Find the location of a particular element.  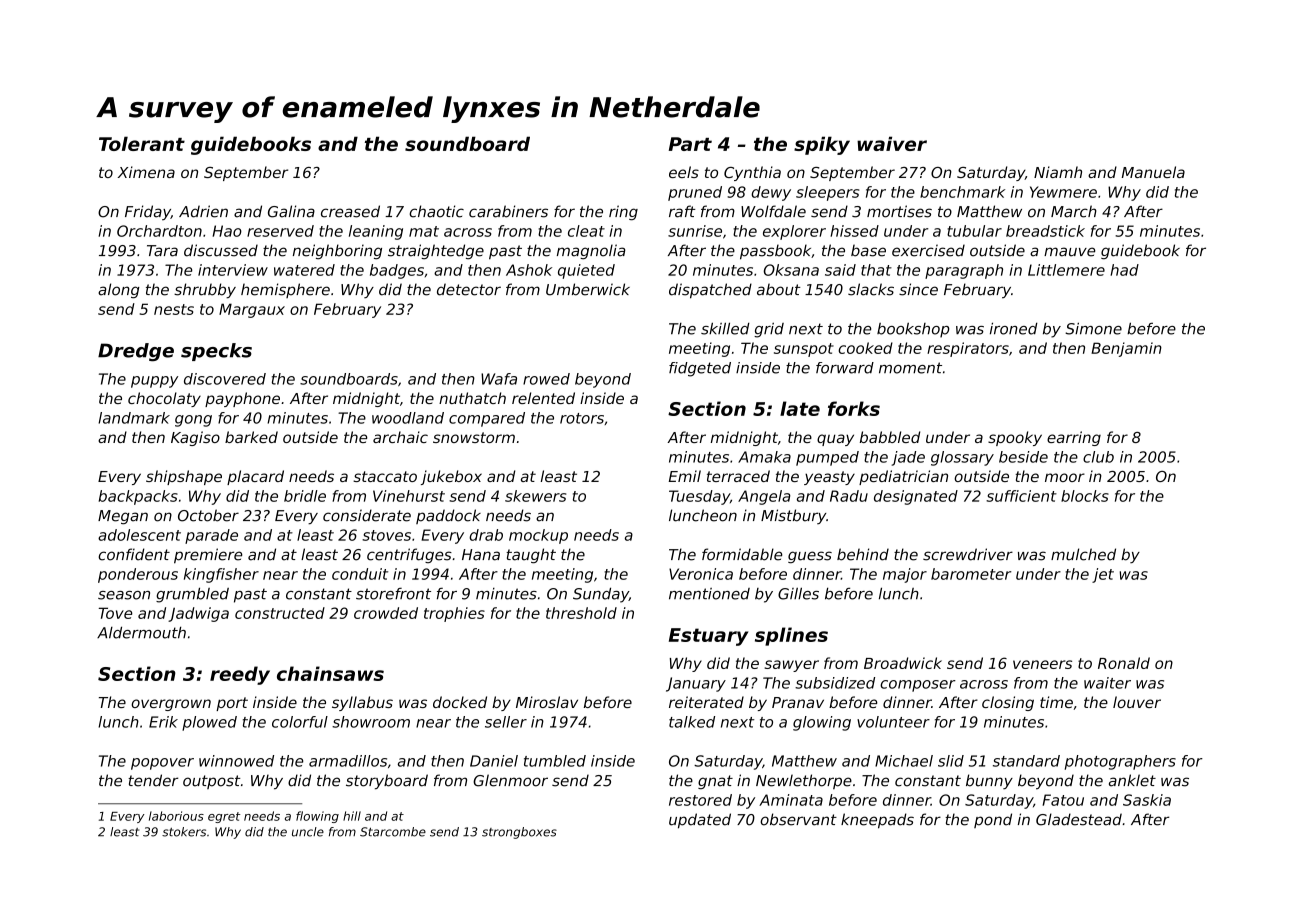

Adrien is located at coordinates (203, 211).
